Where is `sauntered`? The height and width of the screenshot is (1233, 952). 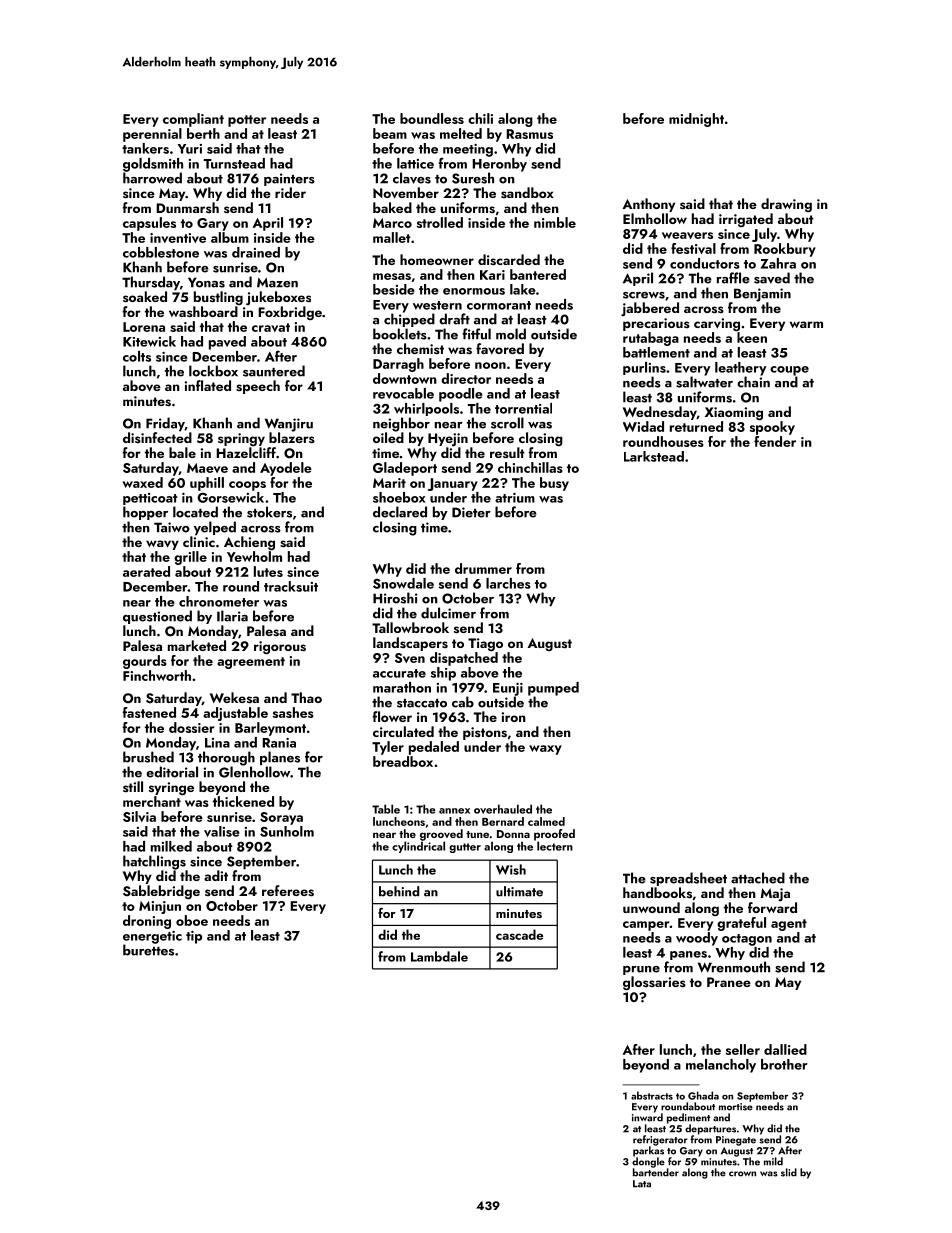 sauntered is located at coordinates (274, 371).
